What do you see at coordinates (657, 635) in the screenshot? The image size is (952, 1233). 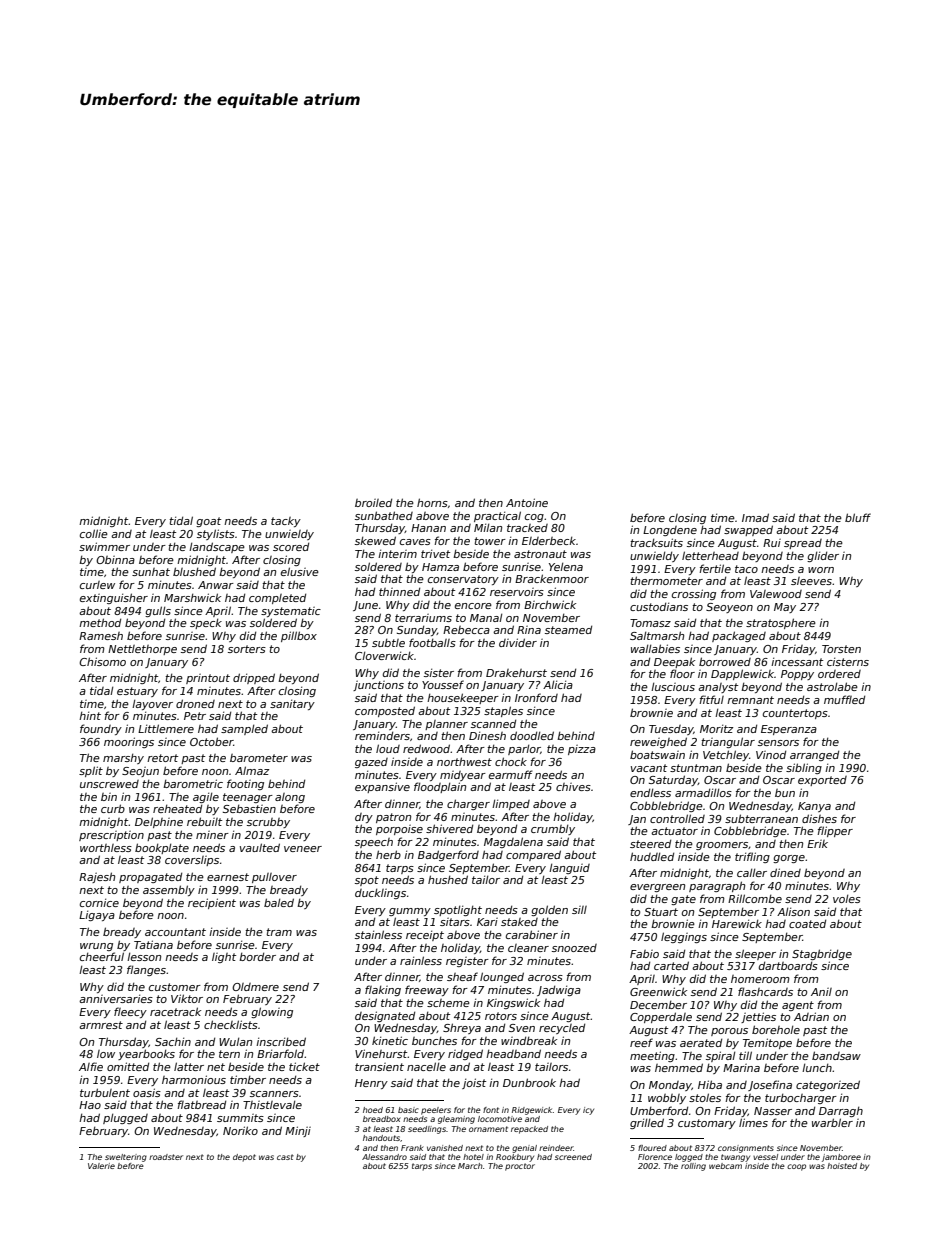 I see `Saltmarsh` at bounding box center [657, 635].
